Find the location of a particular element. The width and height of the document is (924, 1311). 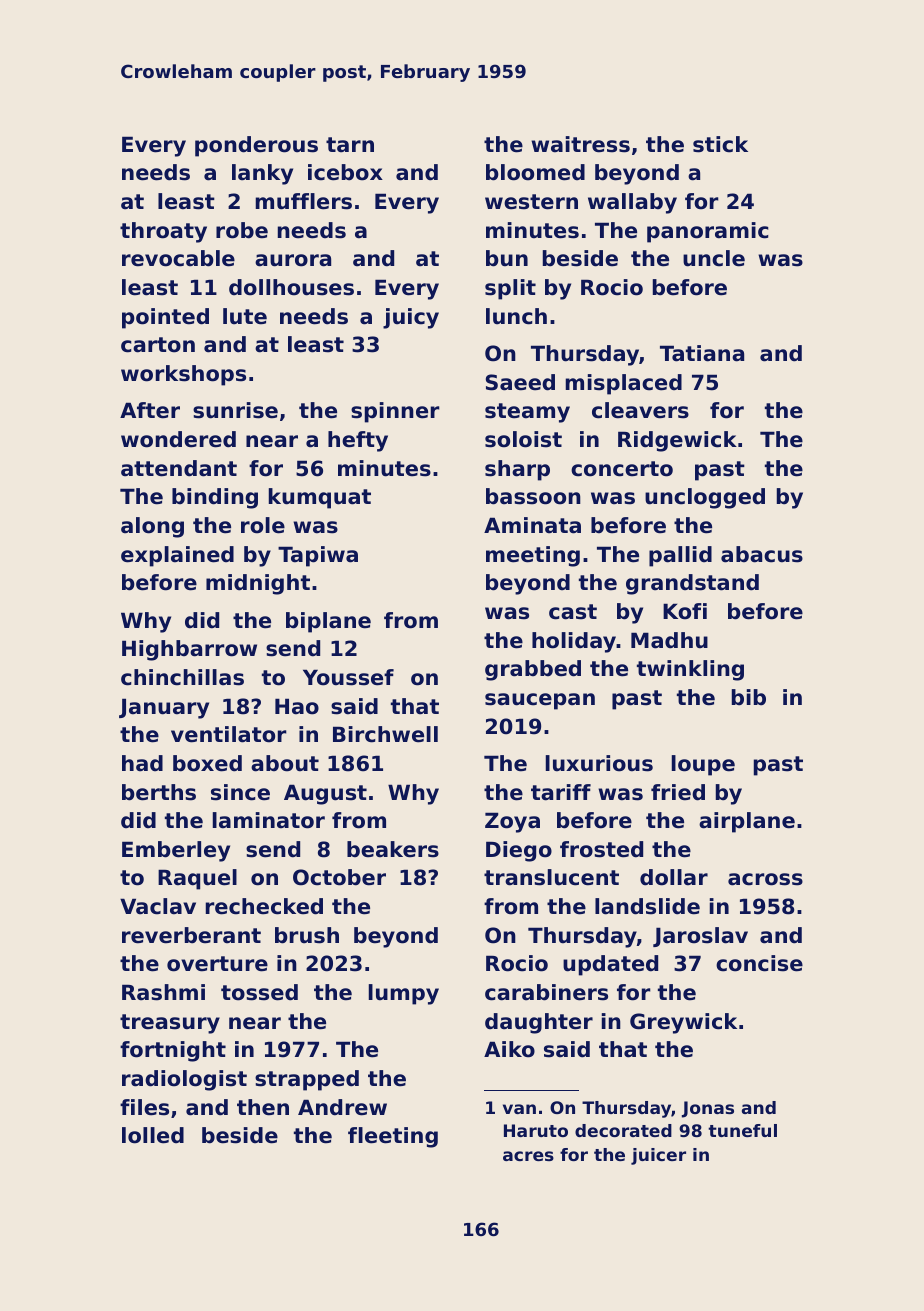

binding is located at coordinates (215, 498).
